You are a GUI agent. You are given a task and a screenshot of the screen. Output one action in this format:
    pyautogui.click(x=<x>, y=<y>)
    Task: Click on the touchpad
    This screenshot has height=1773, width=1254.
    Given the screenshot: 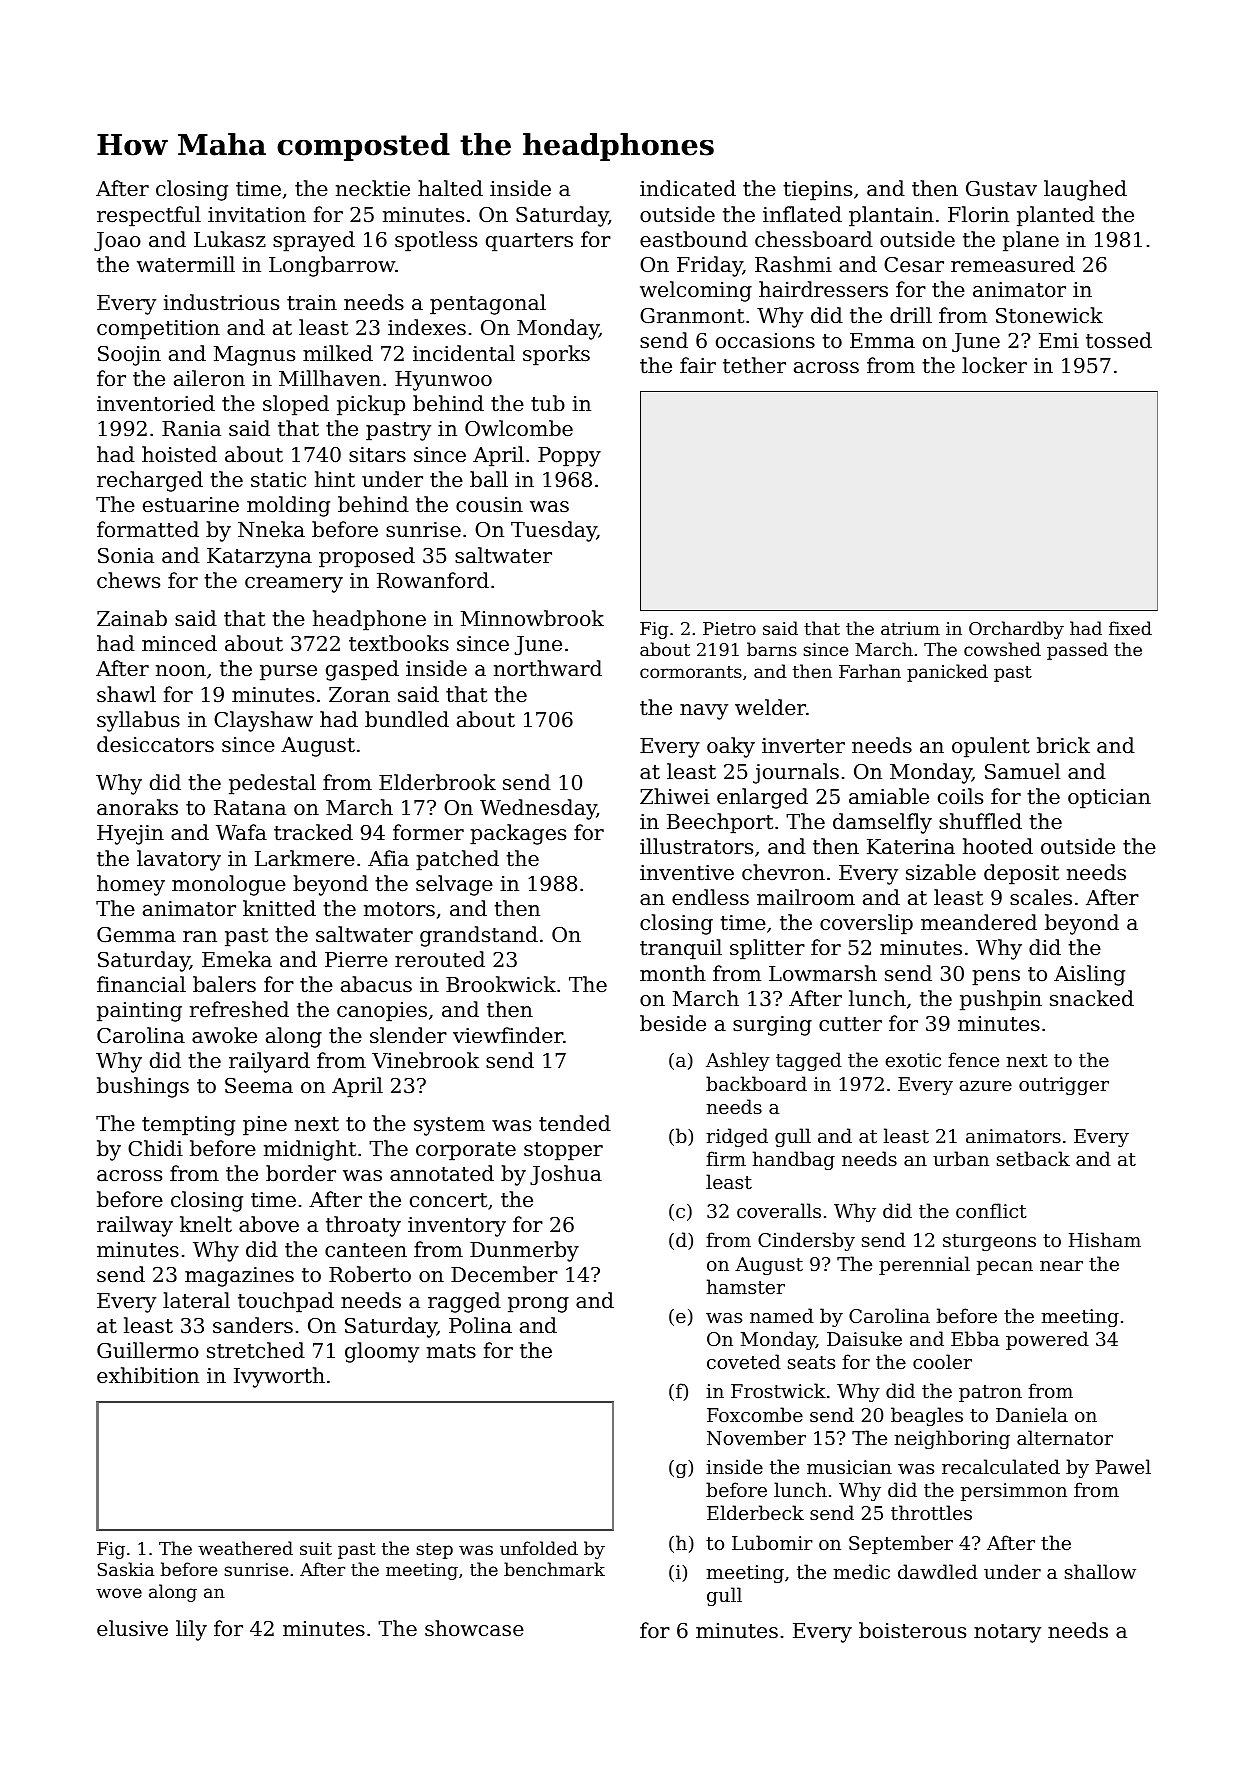 What is the action you would take?
    pyautogui.click(x=286, y=1302)
